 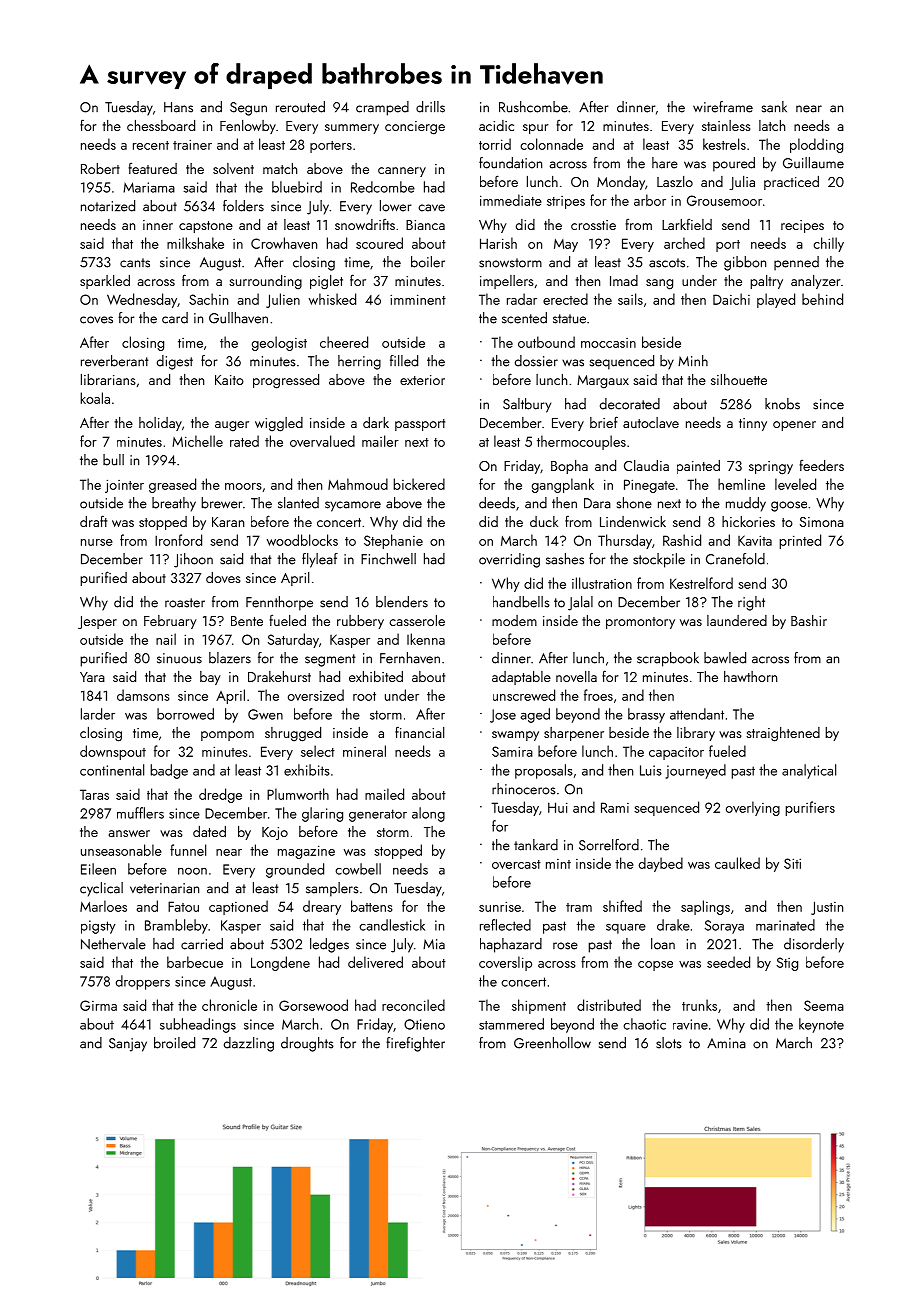 I want to click on Hans, so click(x=178, y=107).
